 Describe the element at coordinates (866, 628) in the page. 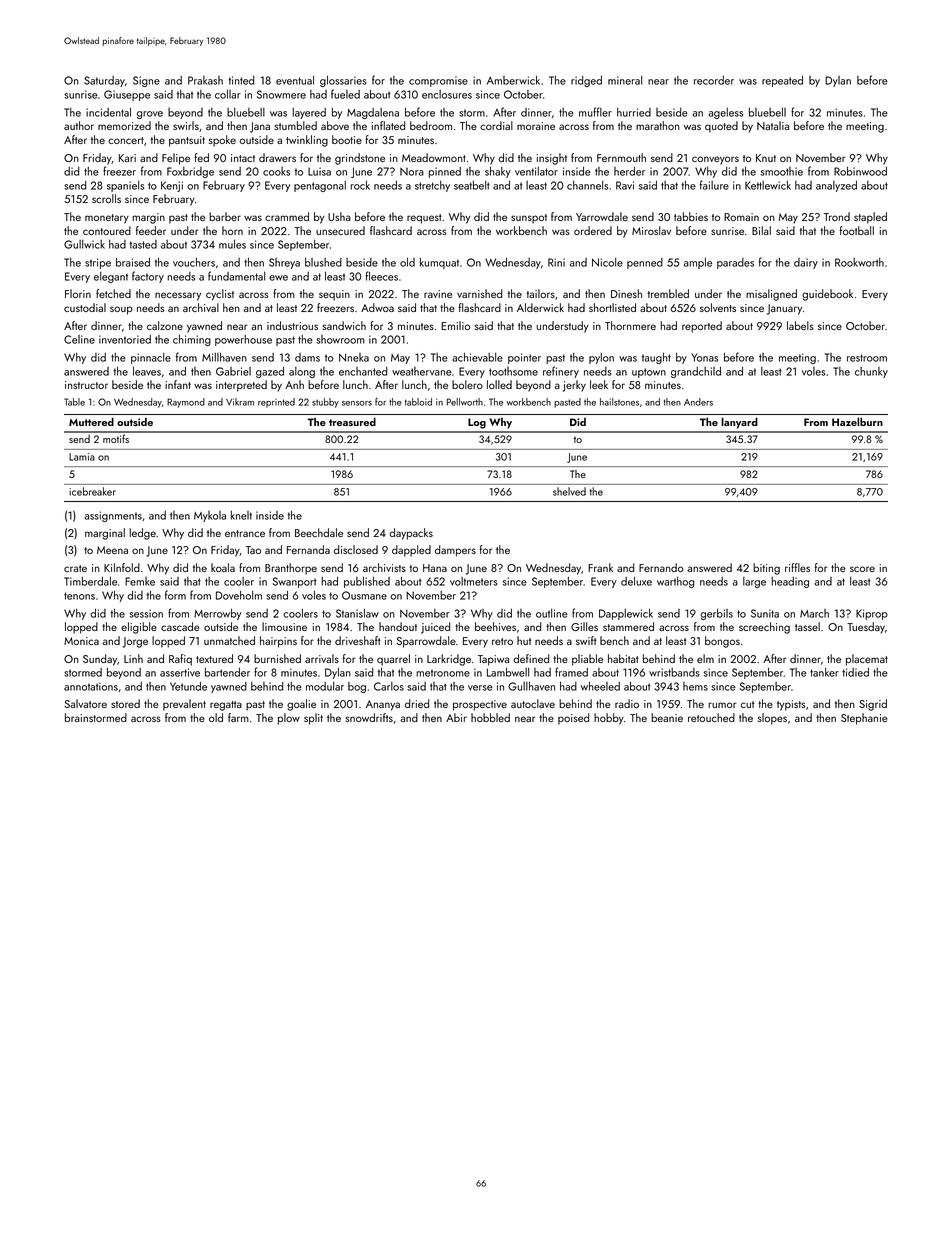

I see `Tuesday` at that location.
